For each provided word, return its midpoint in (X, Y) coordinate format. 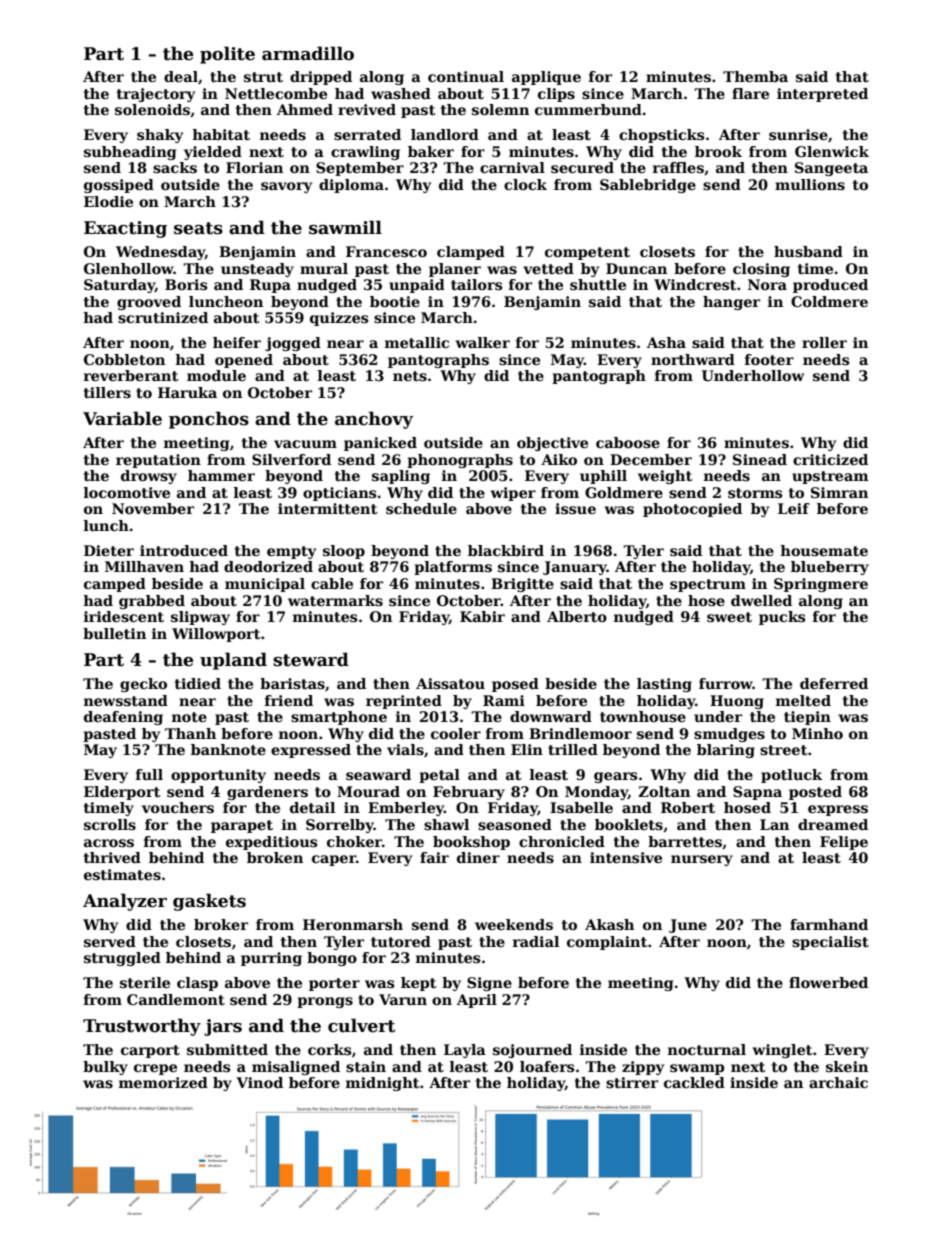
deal (181, 76)
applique (546, 78)
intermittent (328, 508)
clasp (197, 984)
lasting (664, 685)
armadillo (308, 53)
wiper (513, 494)
